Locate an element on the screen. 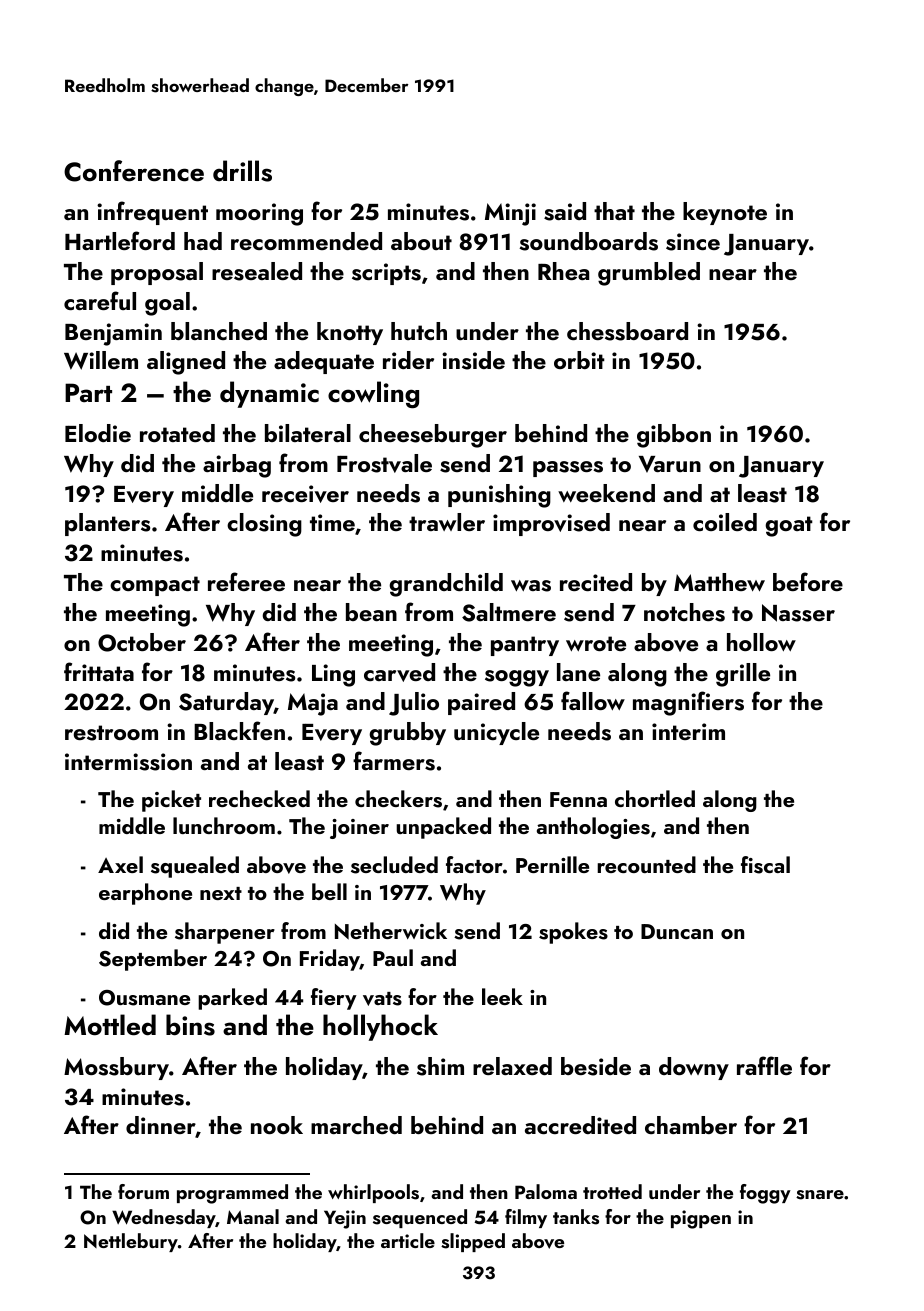  Minji is located at coordinates (510, 214).
